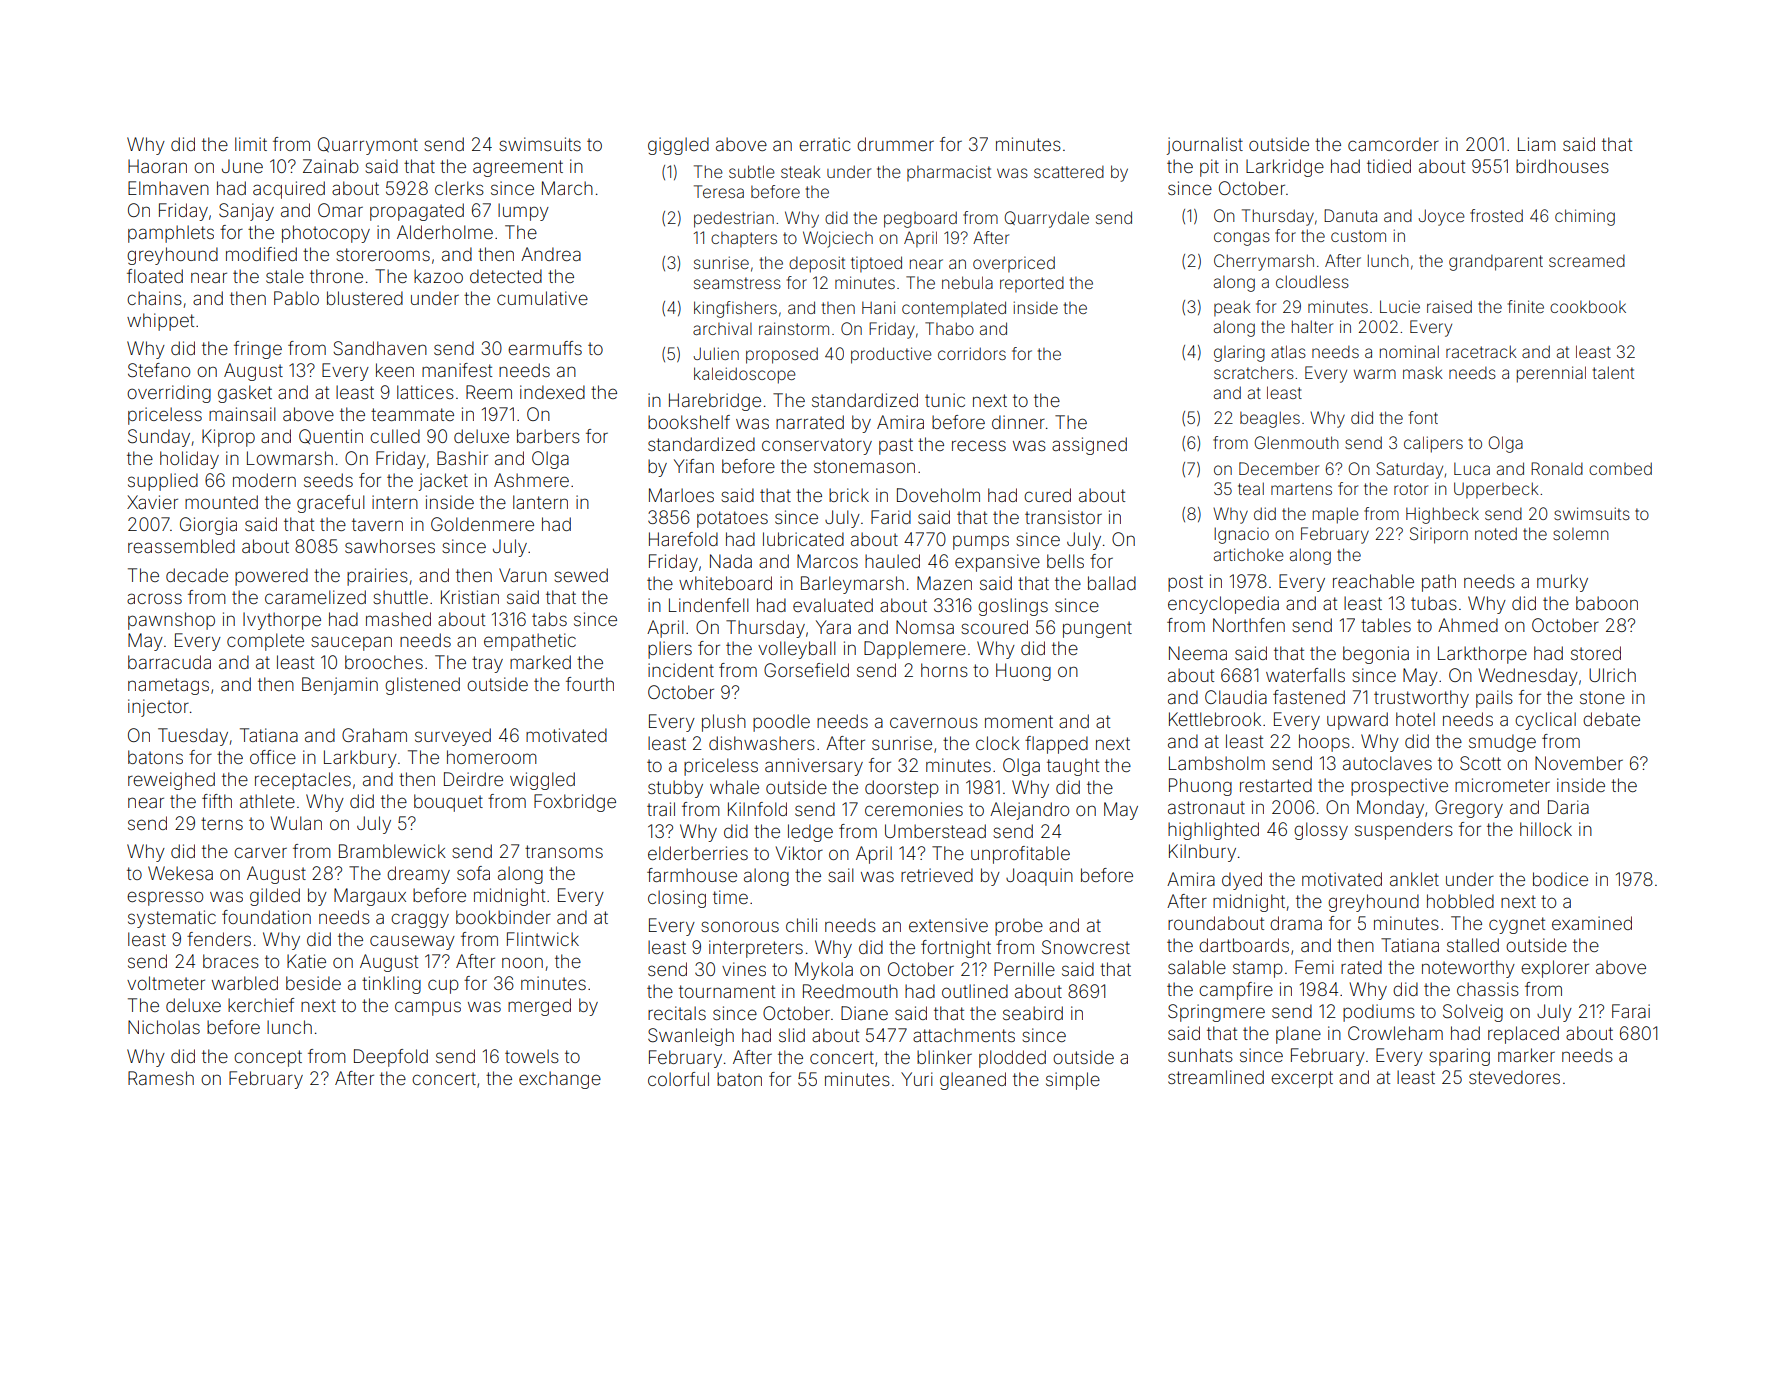 This screenshot has width=1787, height=1381. What do you see at coordinates (920, 219) in the screenshot?
I see `pegboard` at bounding box center [920, 219].
